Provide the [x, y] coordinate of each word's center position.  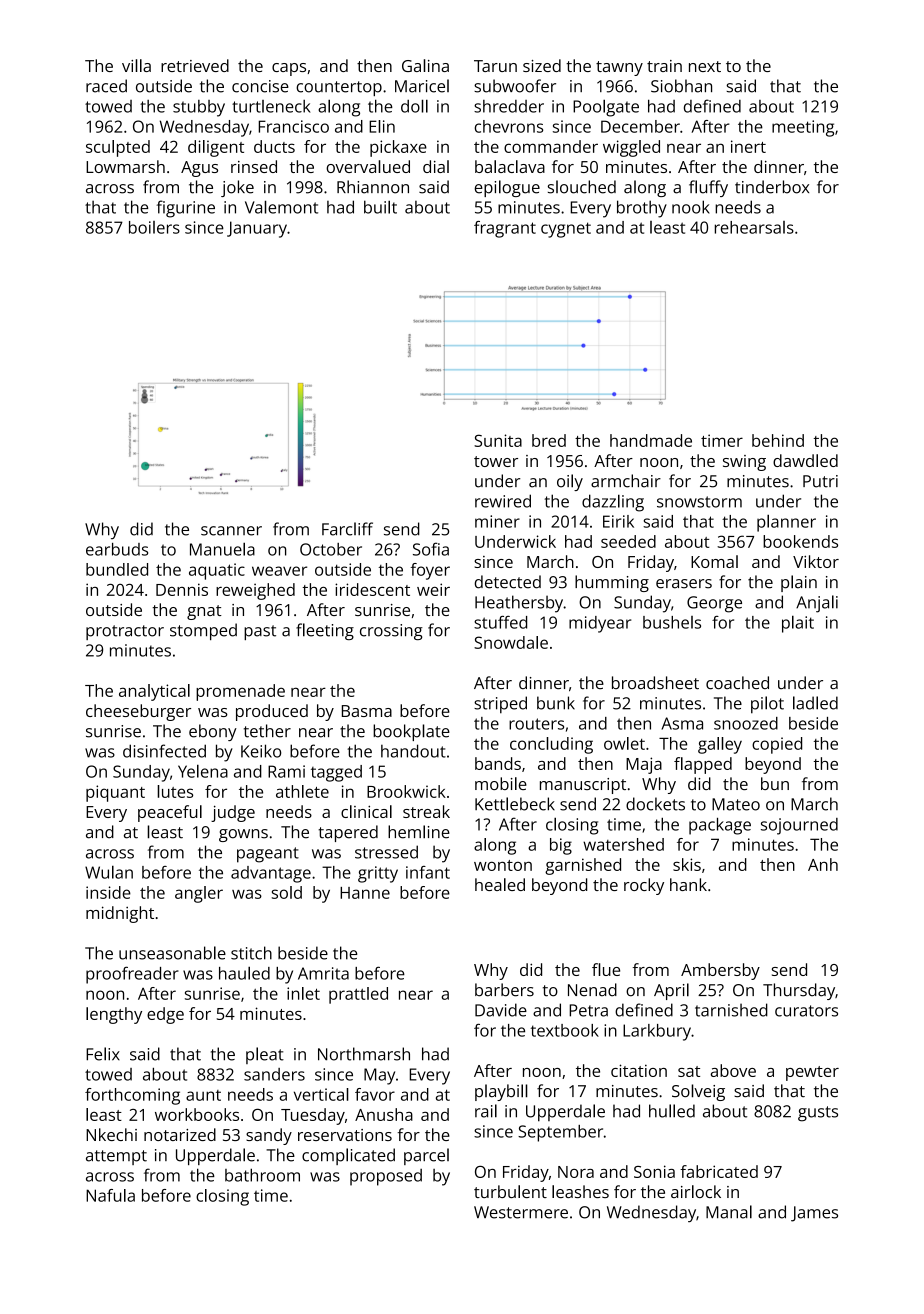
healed [500, 884]
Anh [823, 864]
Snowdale [511, 642]
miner [497, 521]
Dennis [182, 589]
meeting [803, 128]
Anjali [817, 604]
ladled [815, 703]
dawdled [805, 460]
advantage [271, 874]
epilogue [507, 188]
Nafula [110, 1195]
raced [106, 86]
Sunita [498, 440]
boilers [154, 227]
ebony [213, 732]
